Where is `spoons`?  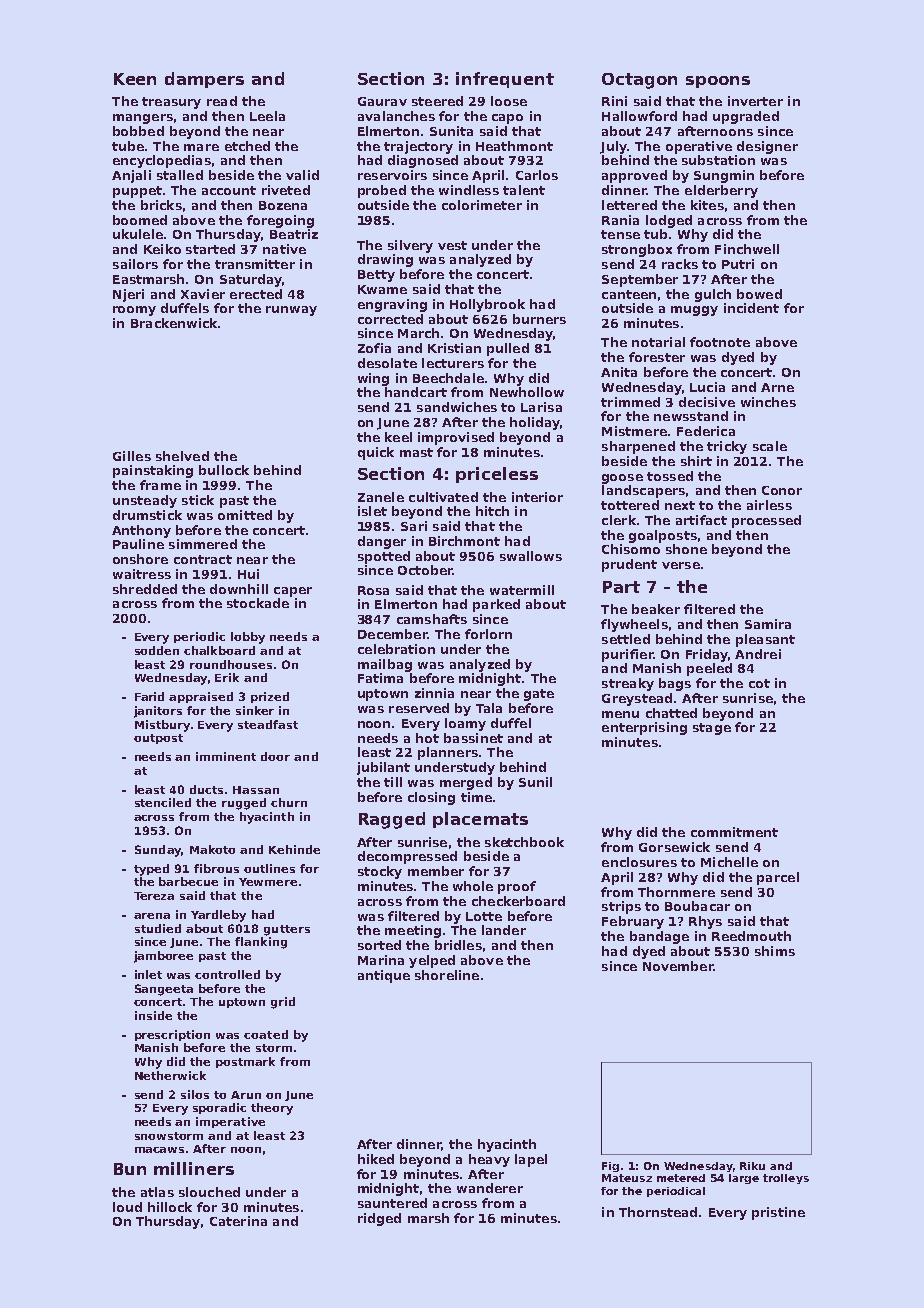 spoons is located at coordinates (718, 82).
